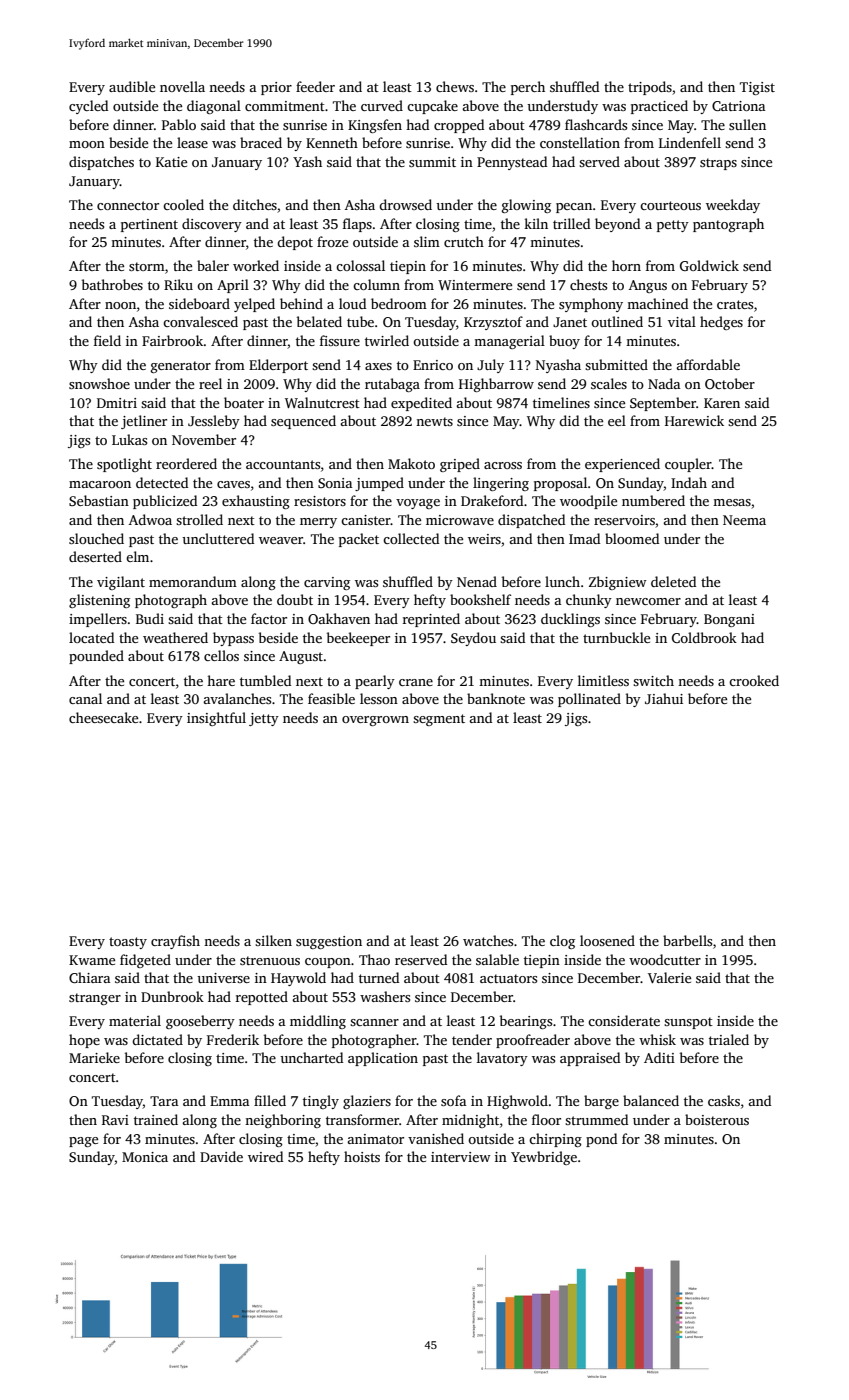  Describe the element at coordinates (650, 88) in the screenshot. I see `tripods` at that location.
